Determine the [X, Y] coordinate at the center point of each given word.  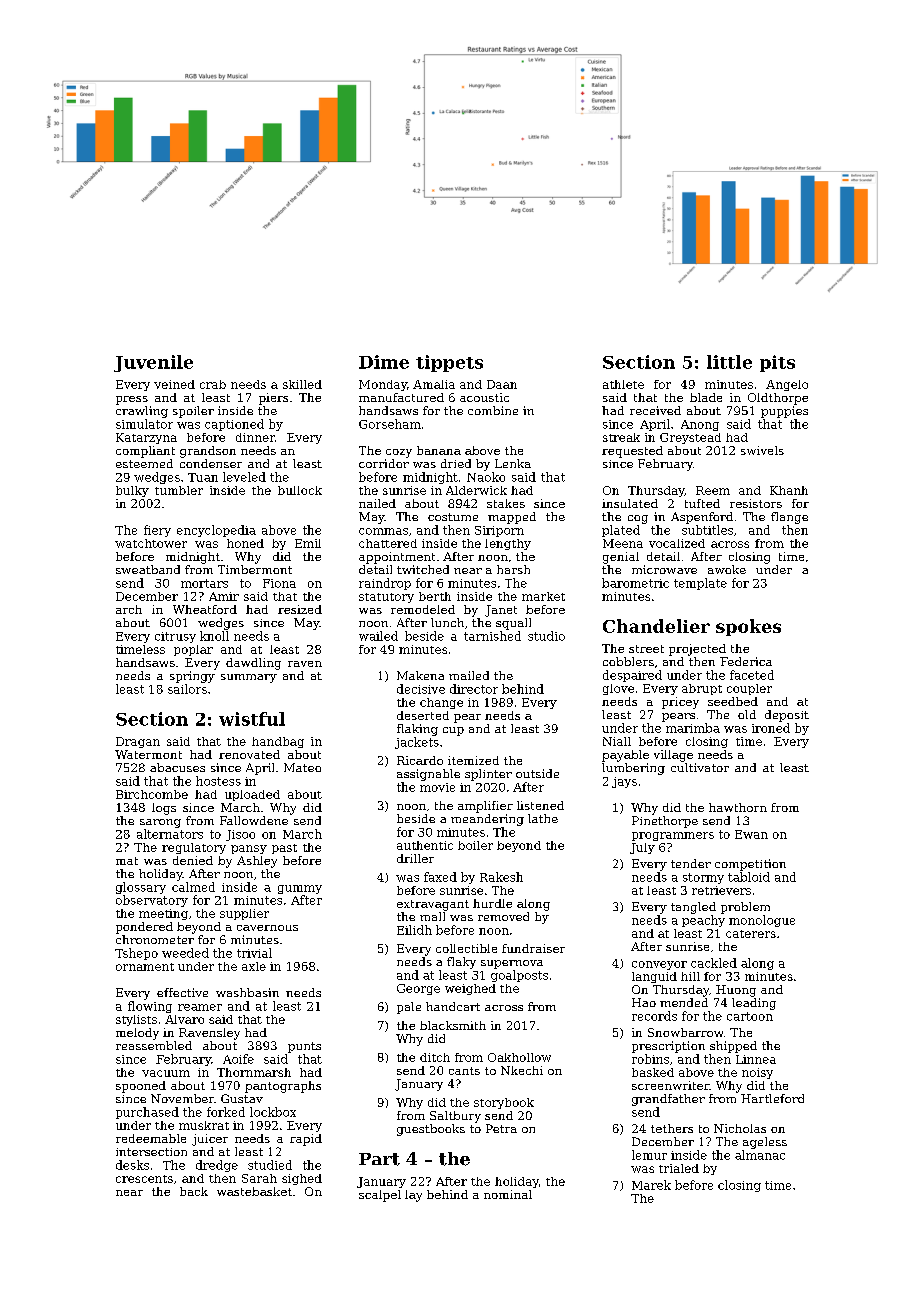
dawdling [253, 664]
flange [789, 518]
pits [777, 363]
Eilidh [414, 930]
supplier [244, 914]
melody [137, 1034]
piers [273, 399]
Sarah [259, 1178]
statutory [386, 598]
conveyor [659, 965]
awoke [727, 569]
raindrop [385, 584]
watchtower [151, 543]
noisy [757, 1073]
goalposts [519, 976]
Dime [384, 362]
